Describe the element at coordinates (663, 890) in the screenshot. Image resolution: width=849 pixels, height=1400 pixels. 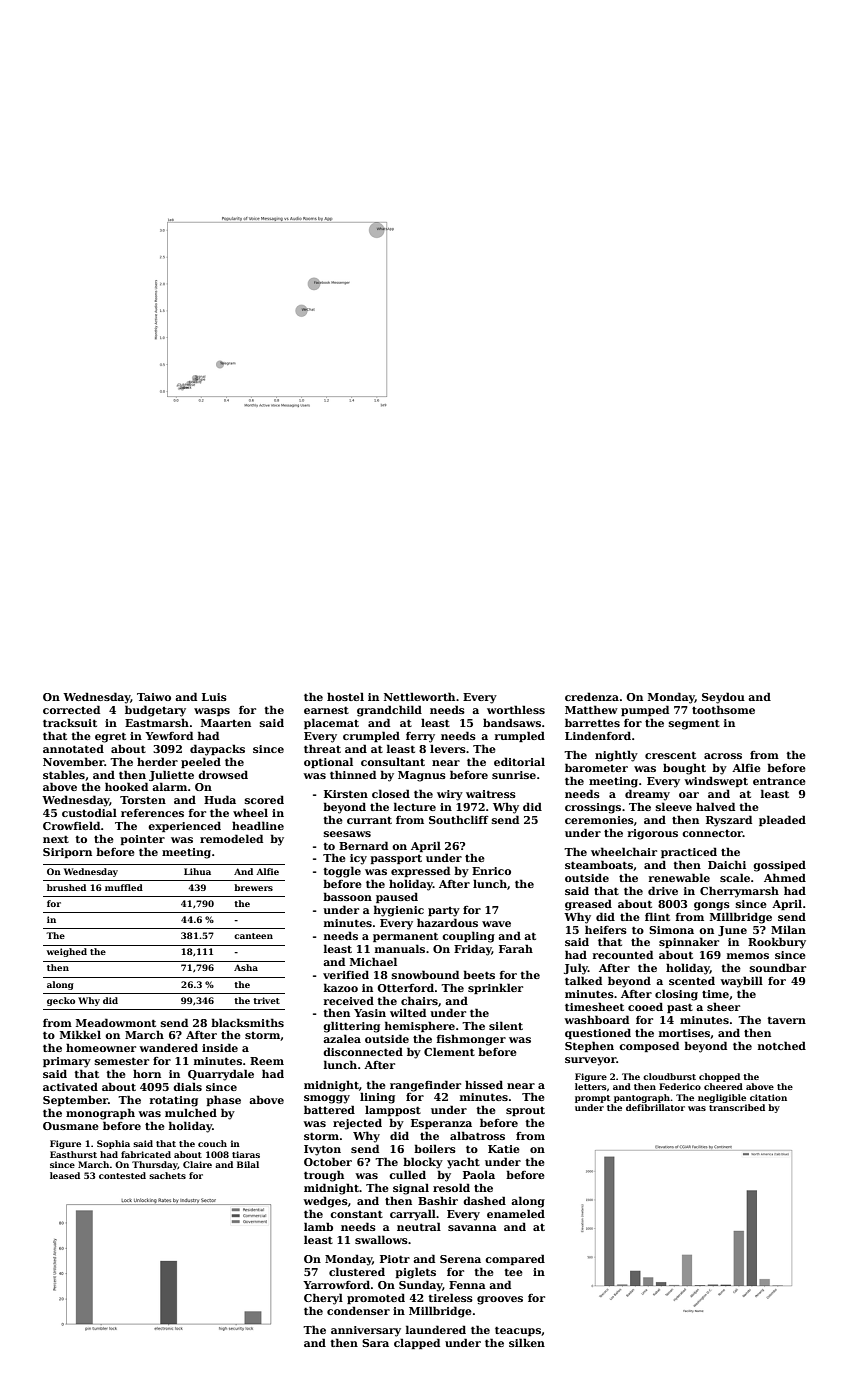
I see `drive` at that location.
